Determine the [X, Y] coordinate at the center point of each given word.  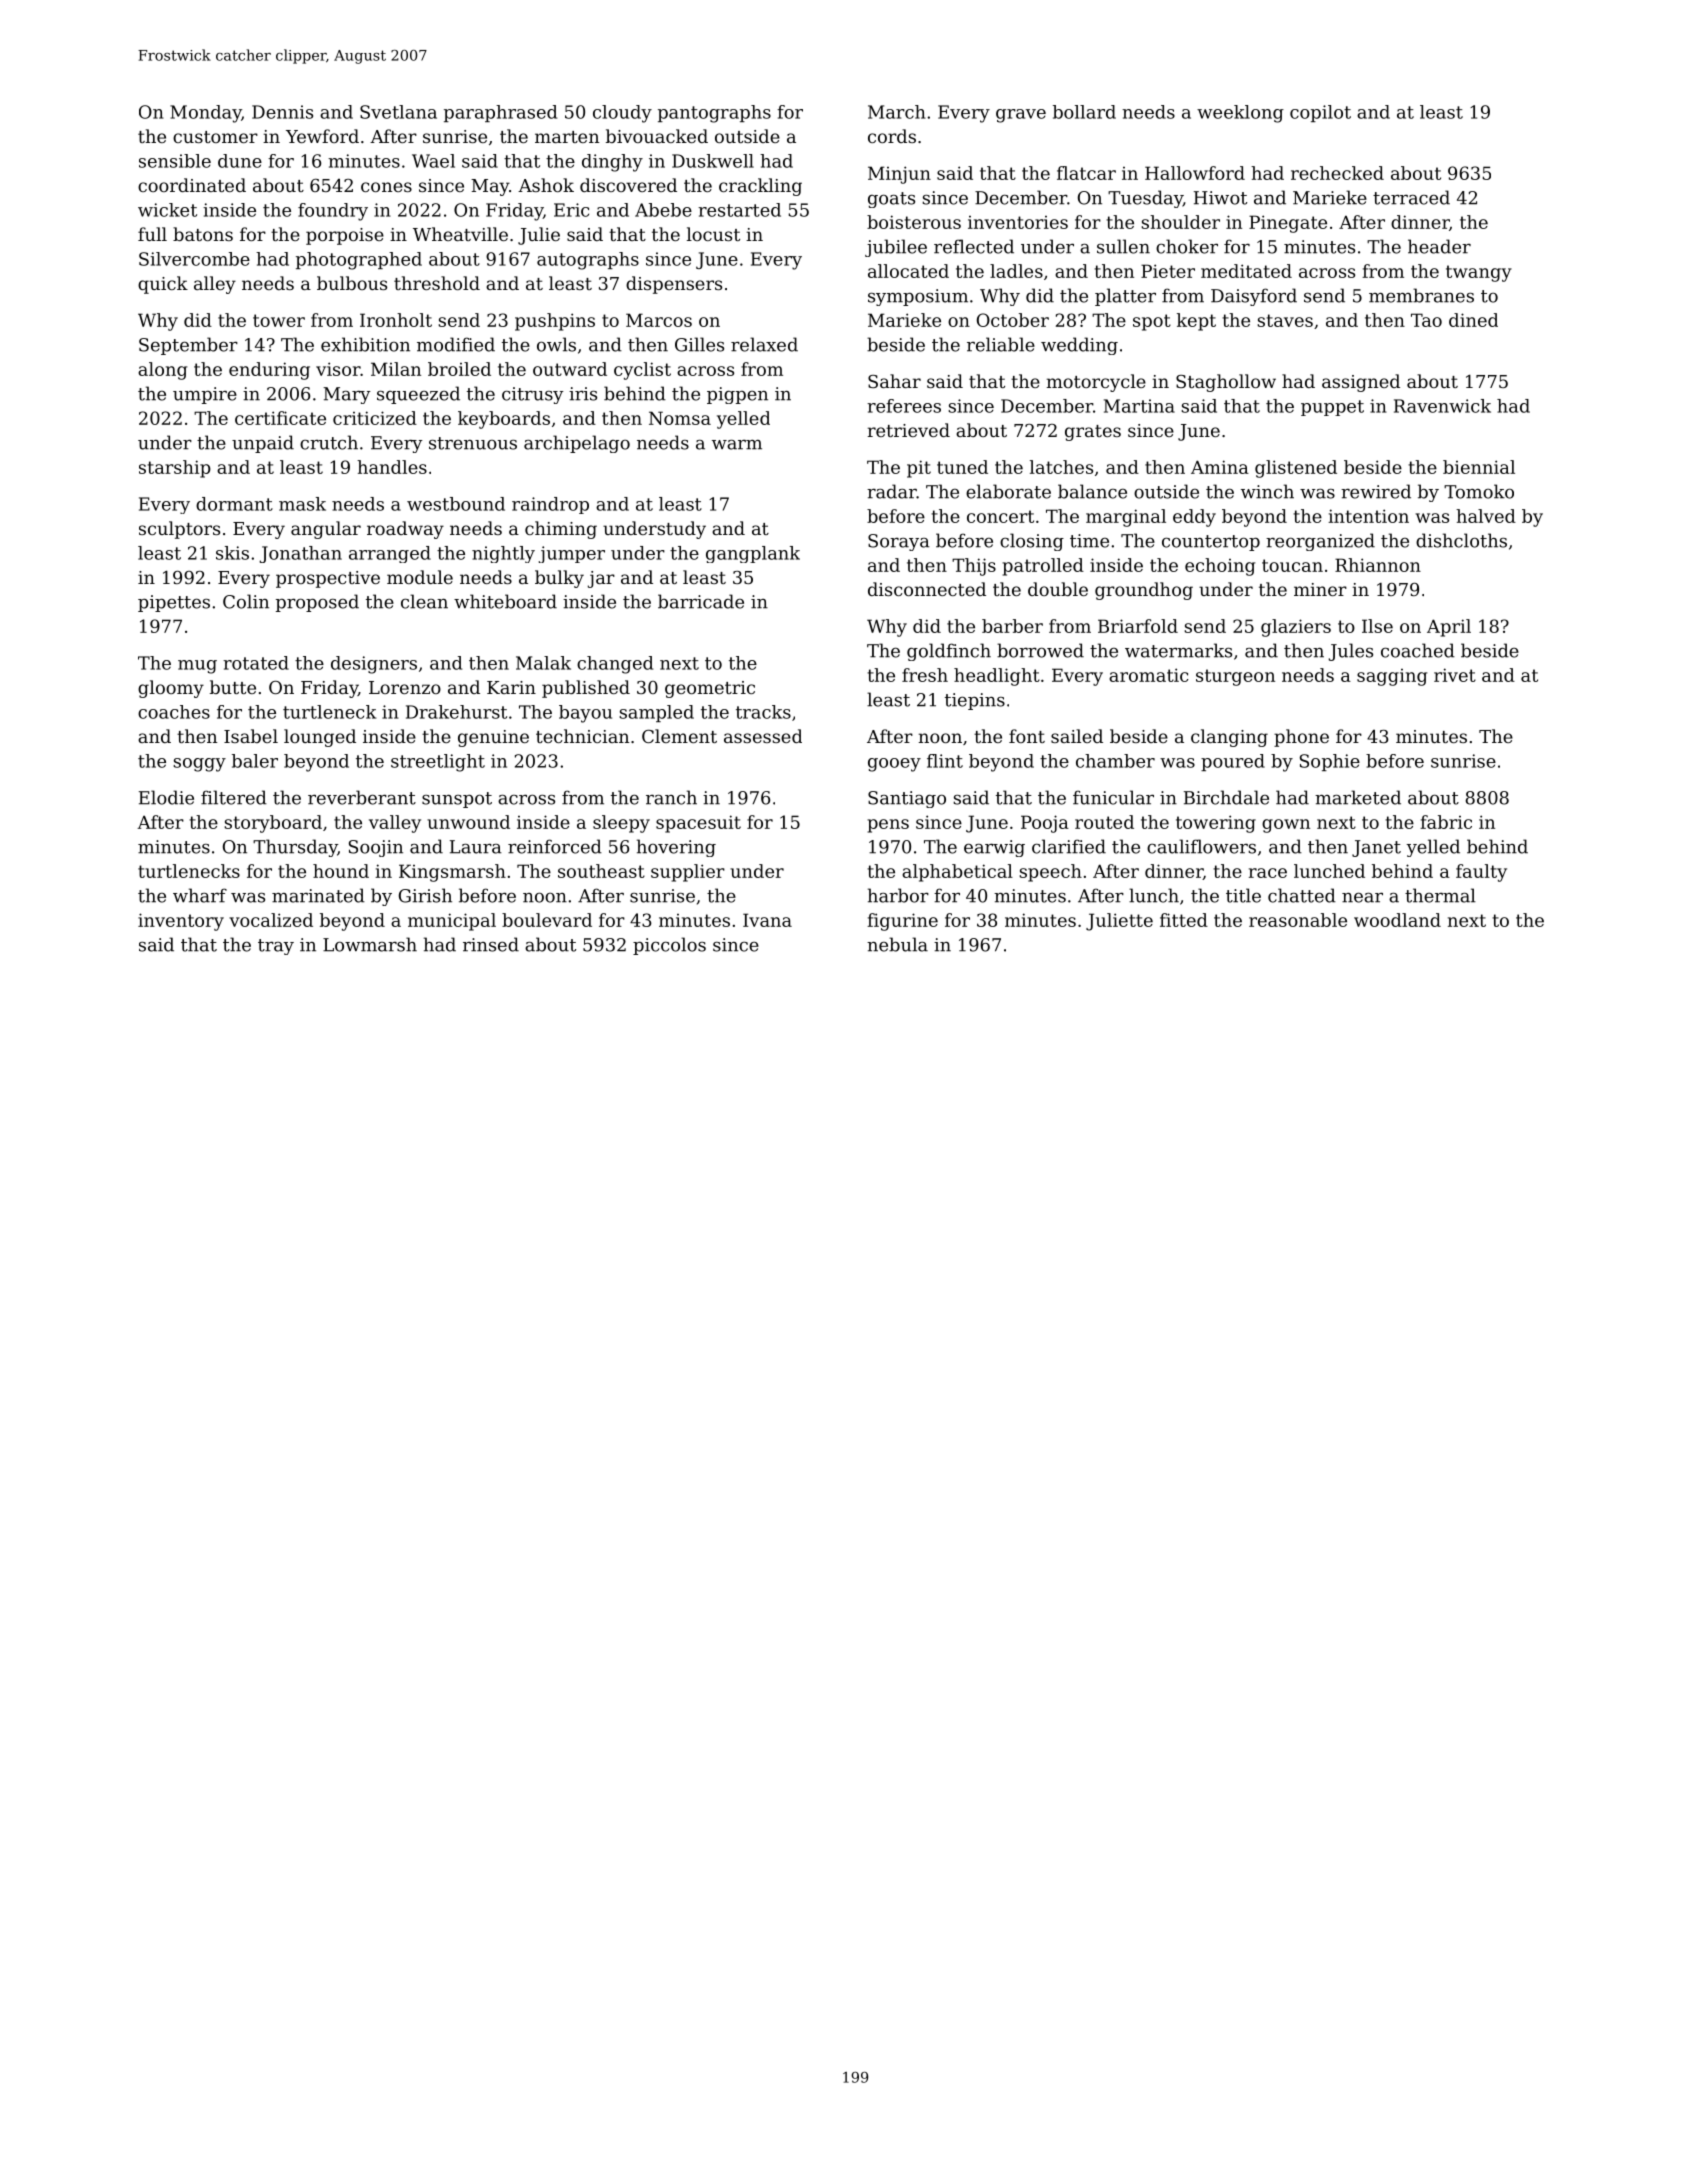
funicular [1113, 797]
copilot [1320, 113]
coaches [174, 712]
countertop [1211, 543]
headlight [997, 677]
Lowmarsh [370, 944]
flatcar [1086, 173]
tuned [962, 467]
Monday [205, 114]
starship [175, 469]
